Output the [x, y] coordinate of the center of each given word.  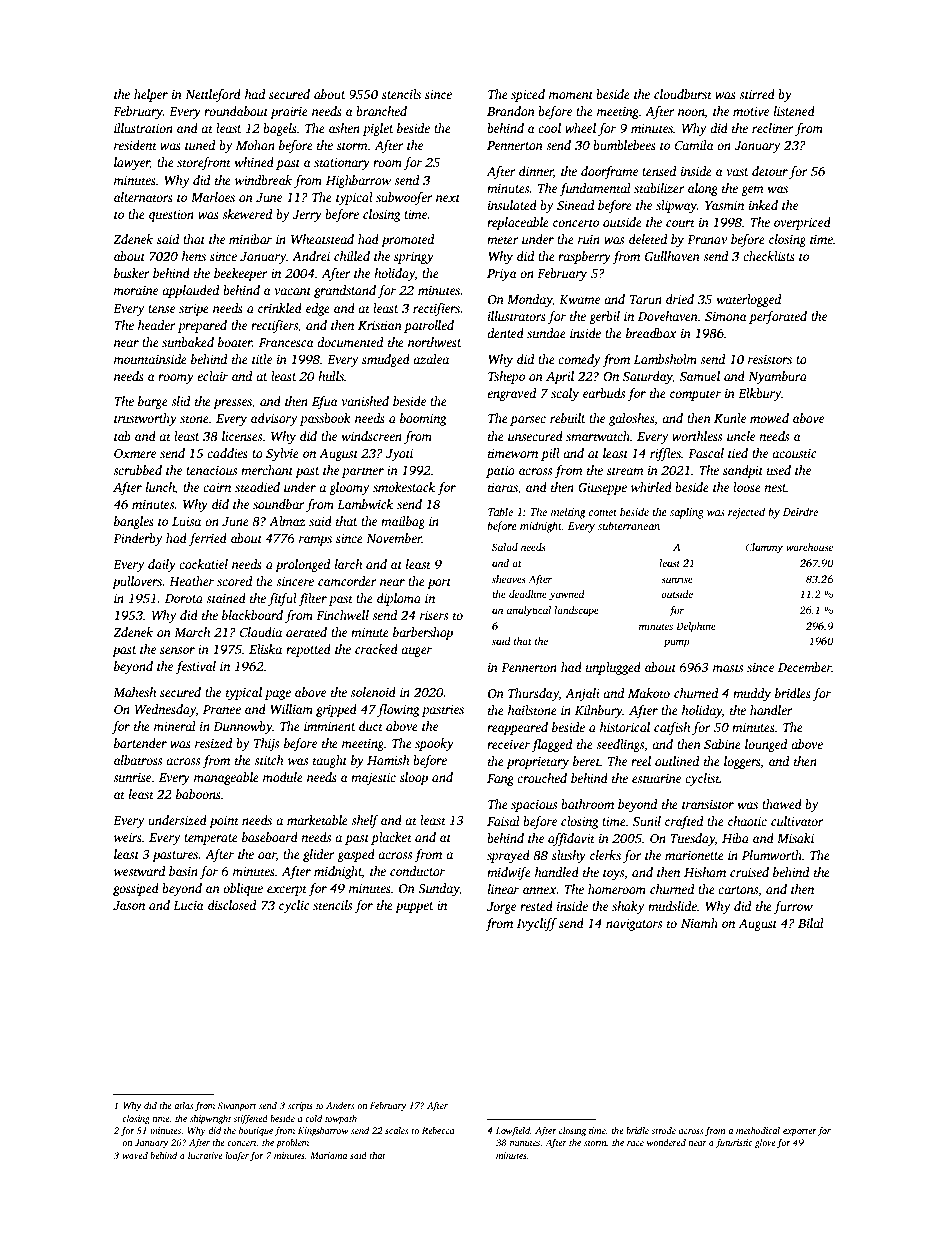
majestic [373, 779]
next [448, 198]
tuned [200, 145]
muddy [752, 694]
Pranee [222, 709]
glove [765, 1143]
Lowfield [513, 1131]
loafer [237, 1156]
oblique [243, 889]
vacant [293, 291]
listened [794, 111]
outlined [677, 761]
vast [738, 172]
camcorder [347, 581]
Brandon [511, 111]
